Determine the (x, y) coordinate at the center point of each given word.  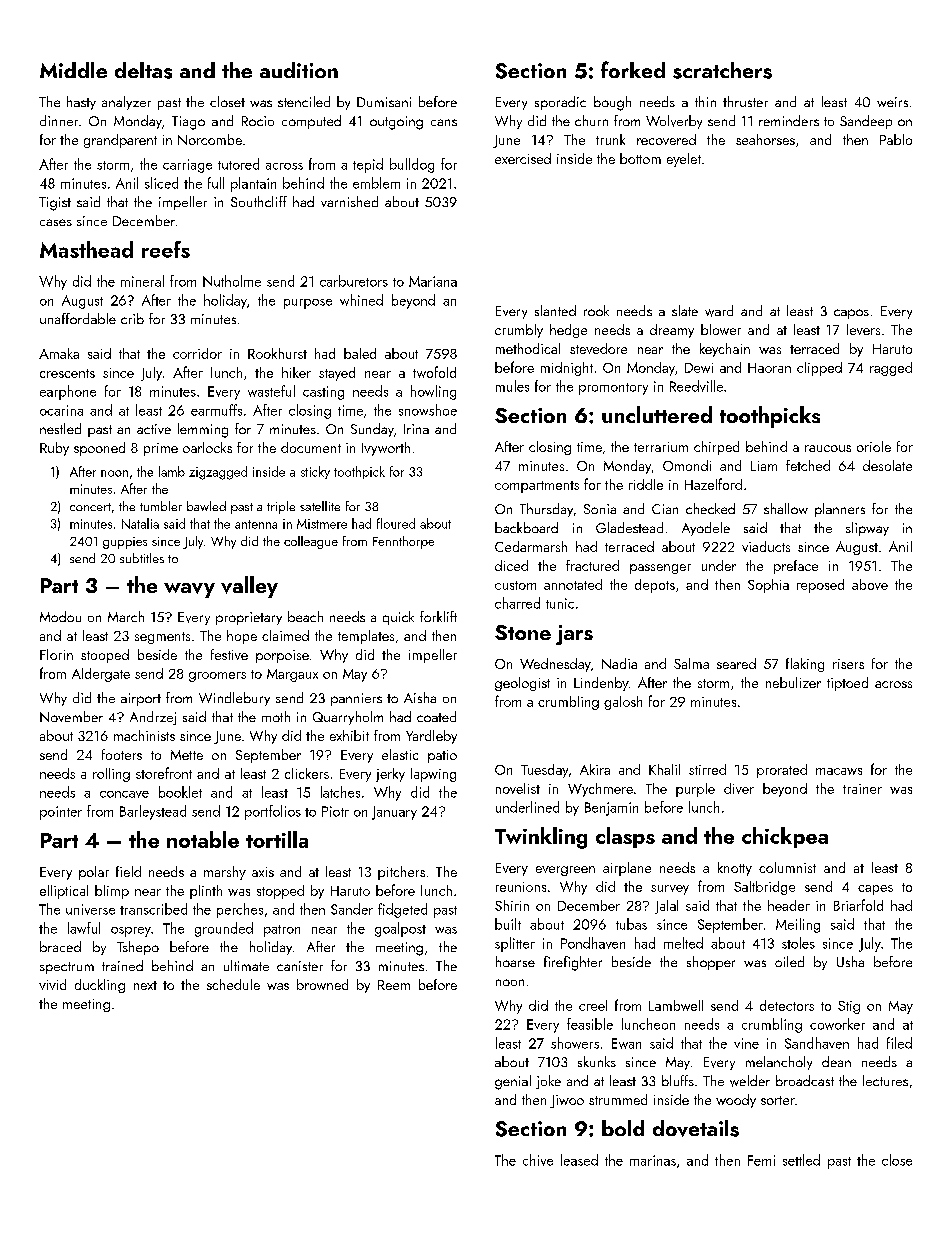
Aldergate (101, 675)
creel (593, 1005)
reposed (820, 586)
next (145, 985)
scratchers (722, 70)
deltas (143, 70)
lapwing (433, 775)
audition (299, 70)
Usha (850, 961)
